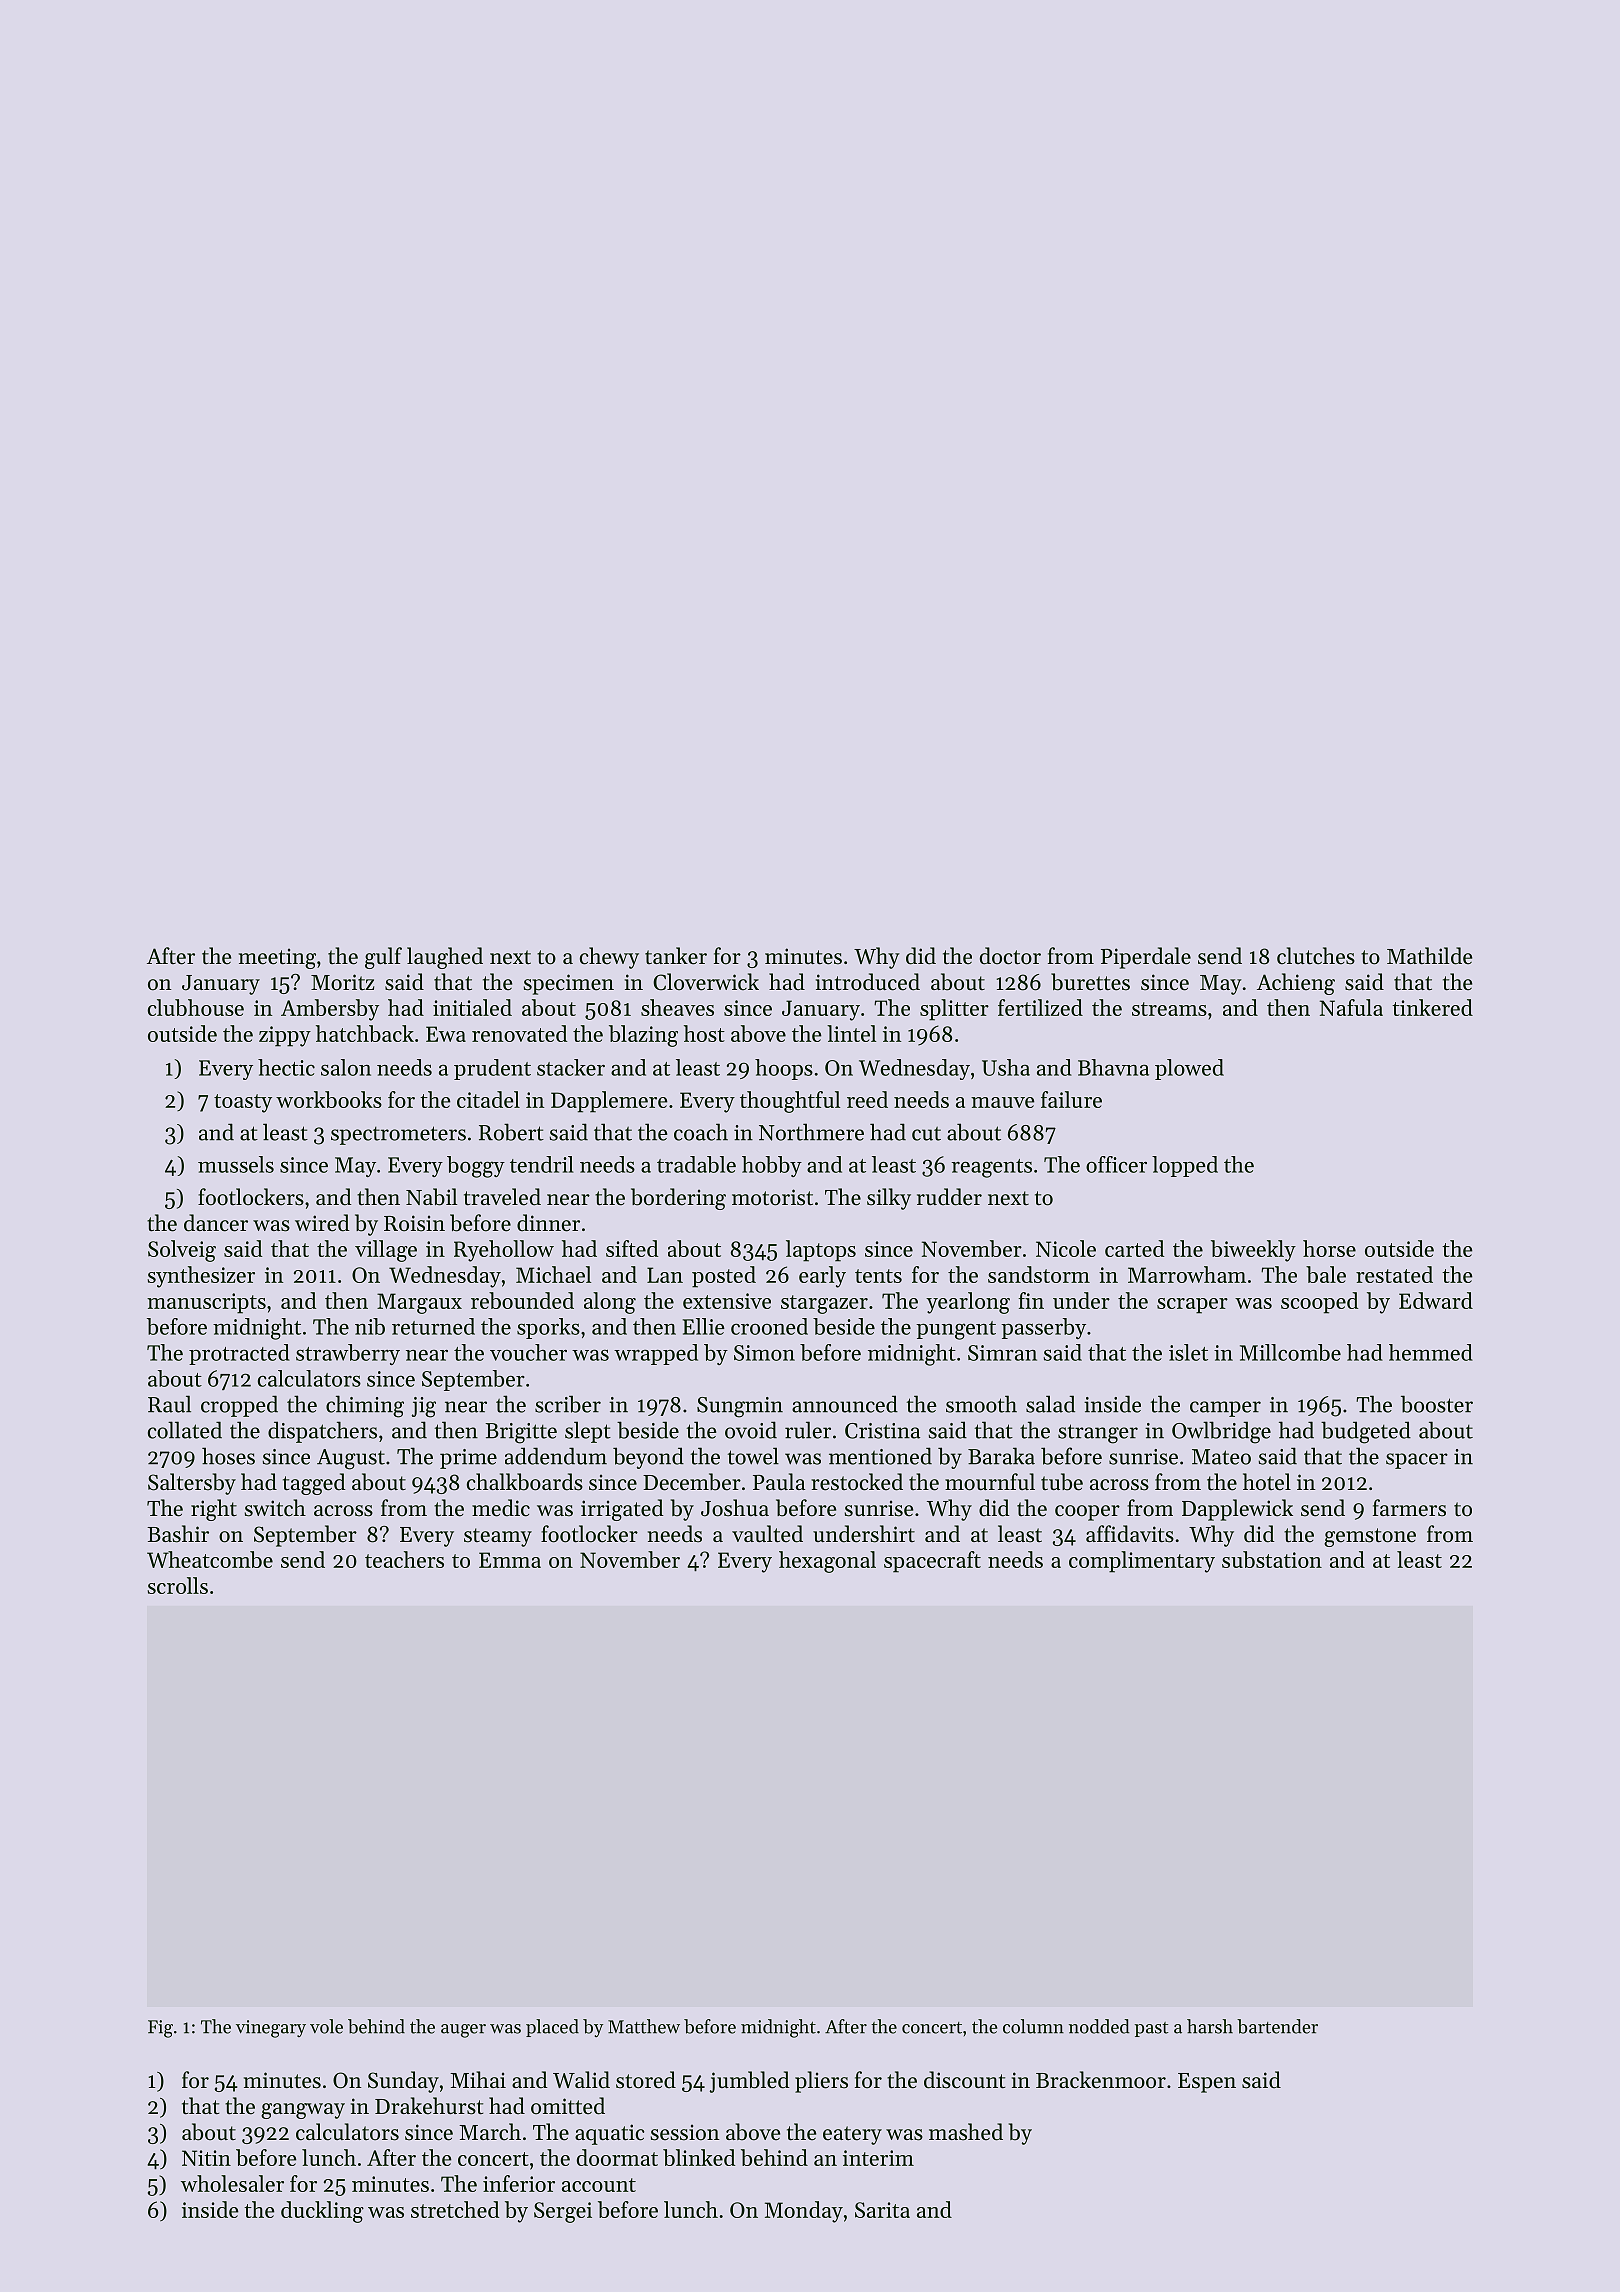  What do you see at coordinates (510, 1560) in the page?
I see `Emma` at bounding box center [510, 1560].
